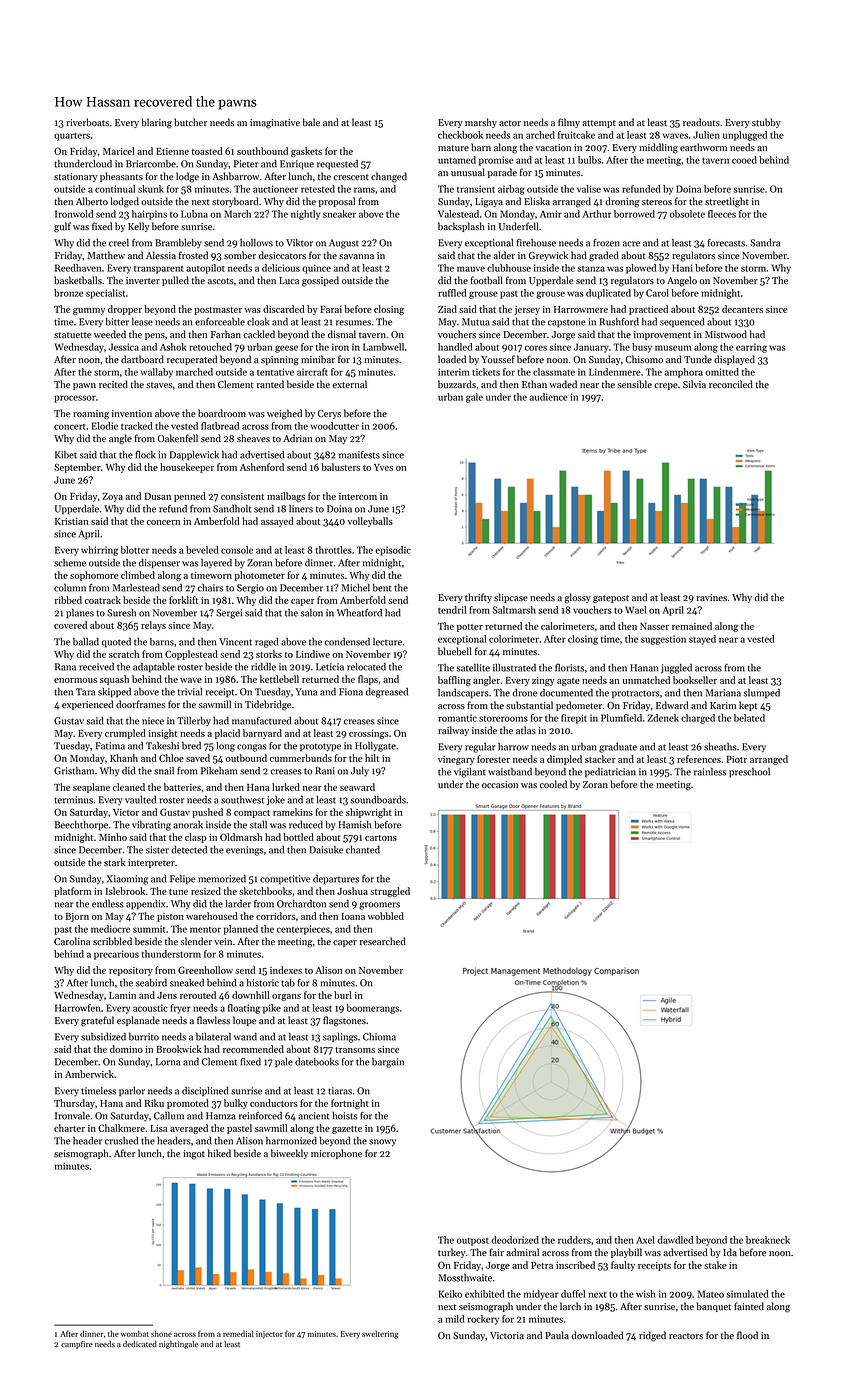 The width and height of the screenshot is (849, 1400). I want to click on belated, so click(749, 718).
